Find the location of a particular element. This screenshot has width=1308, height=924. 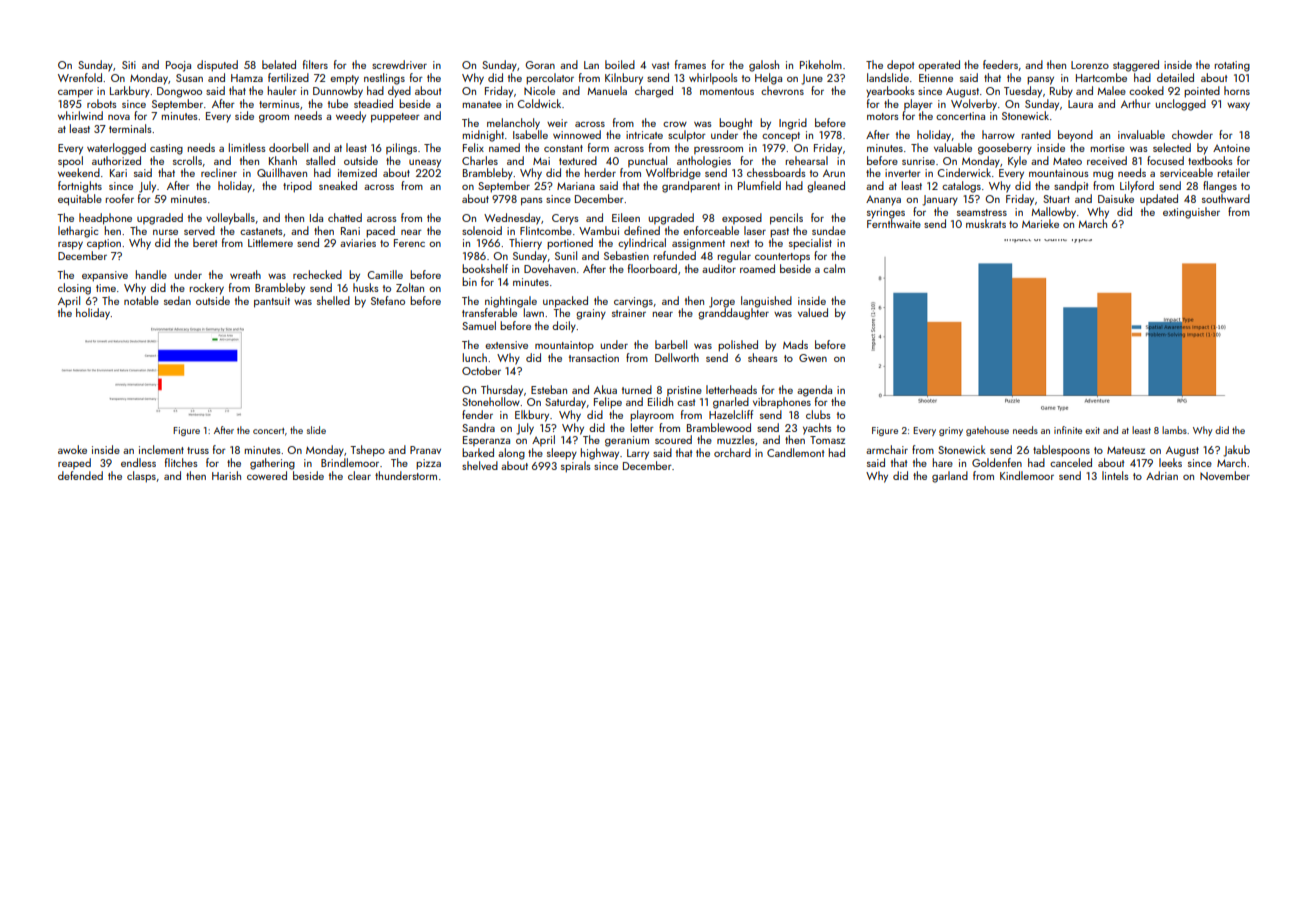

shelled is located at coordinates (333, 300).
